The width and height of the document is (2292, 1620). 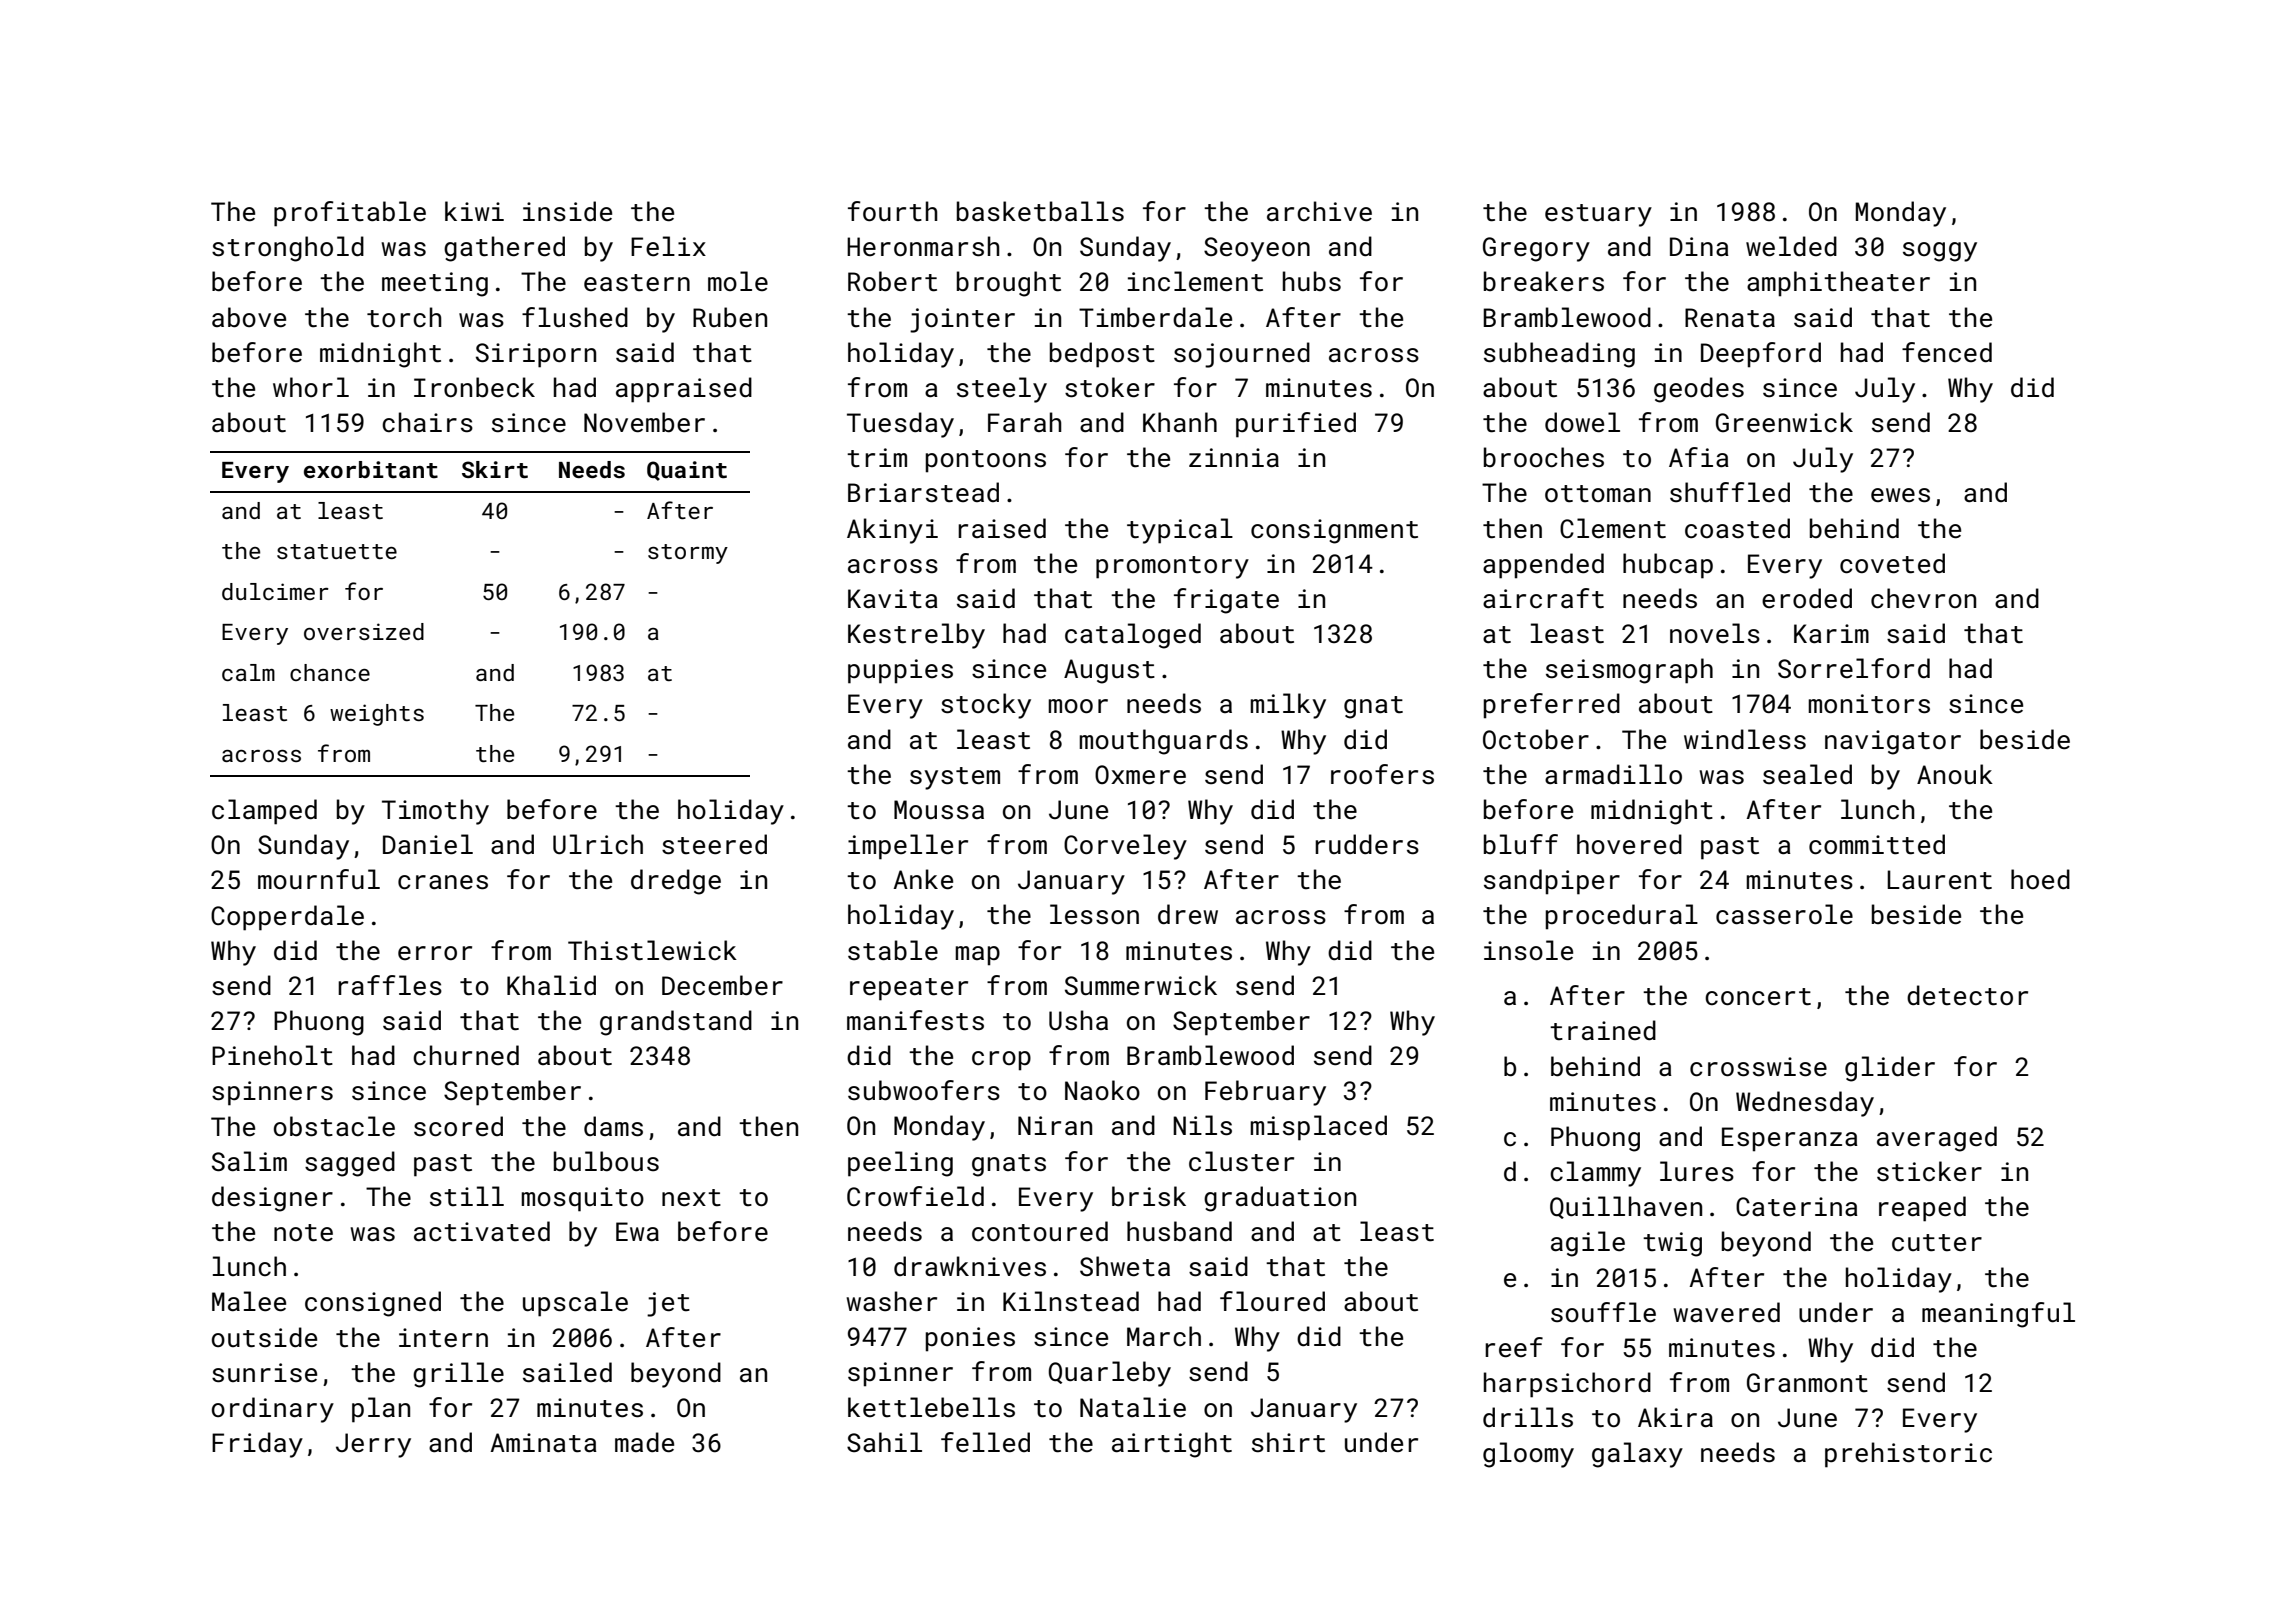 I want to click on Friday, so click(x=257, y=1445).
